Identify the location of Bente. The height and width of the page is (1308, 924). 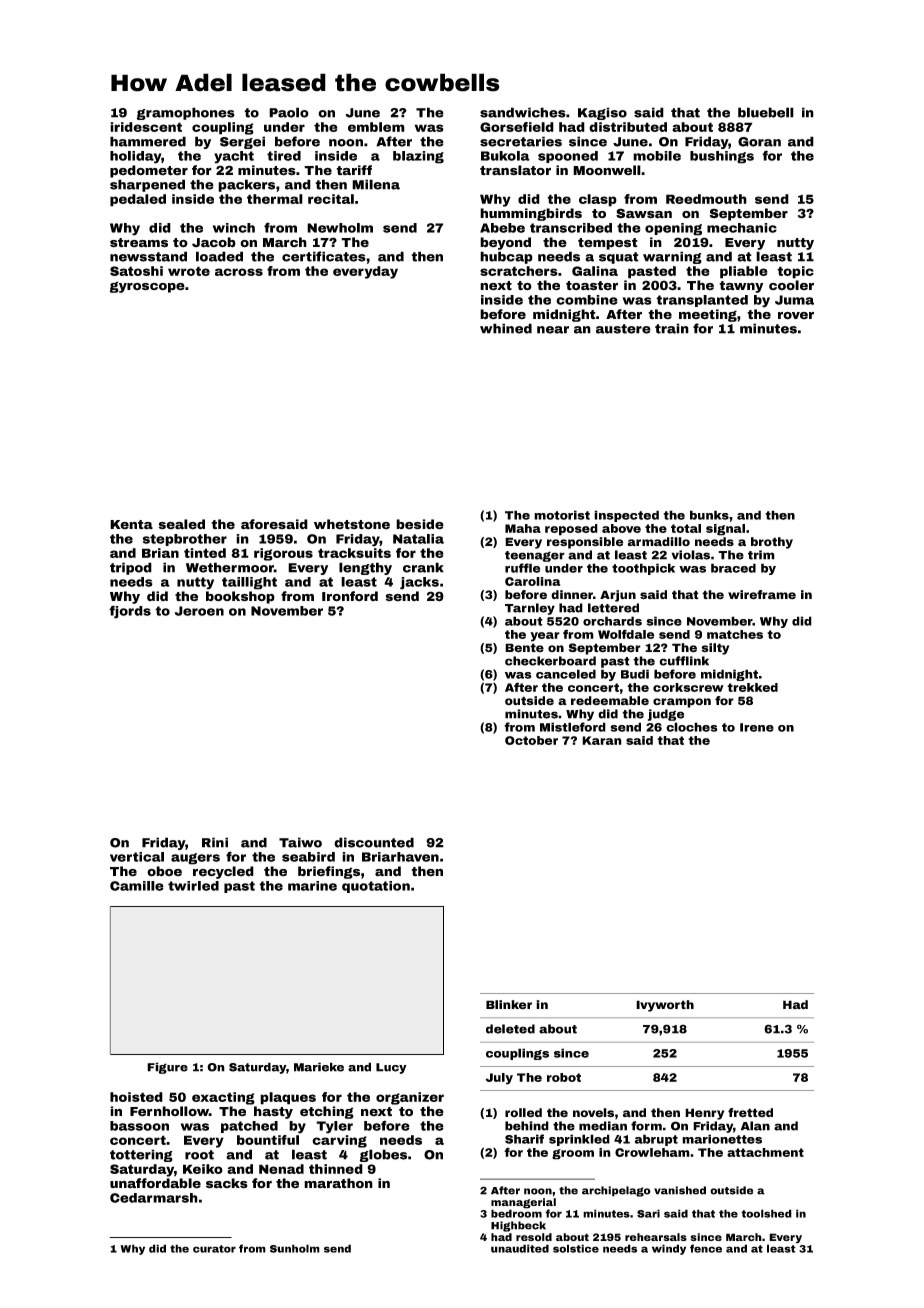
(524, 648).
